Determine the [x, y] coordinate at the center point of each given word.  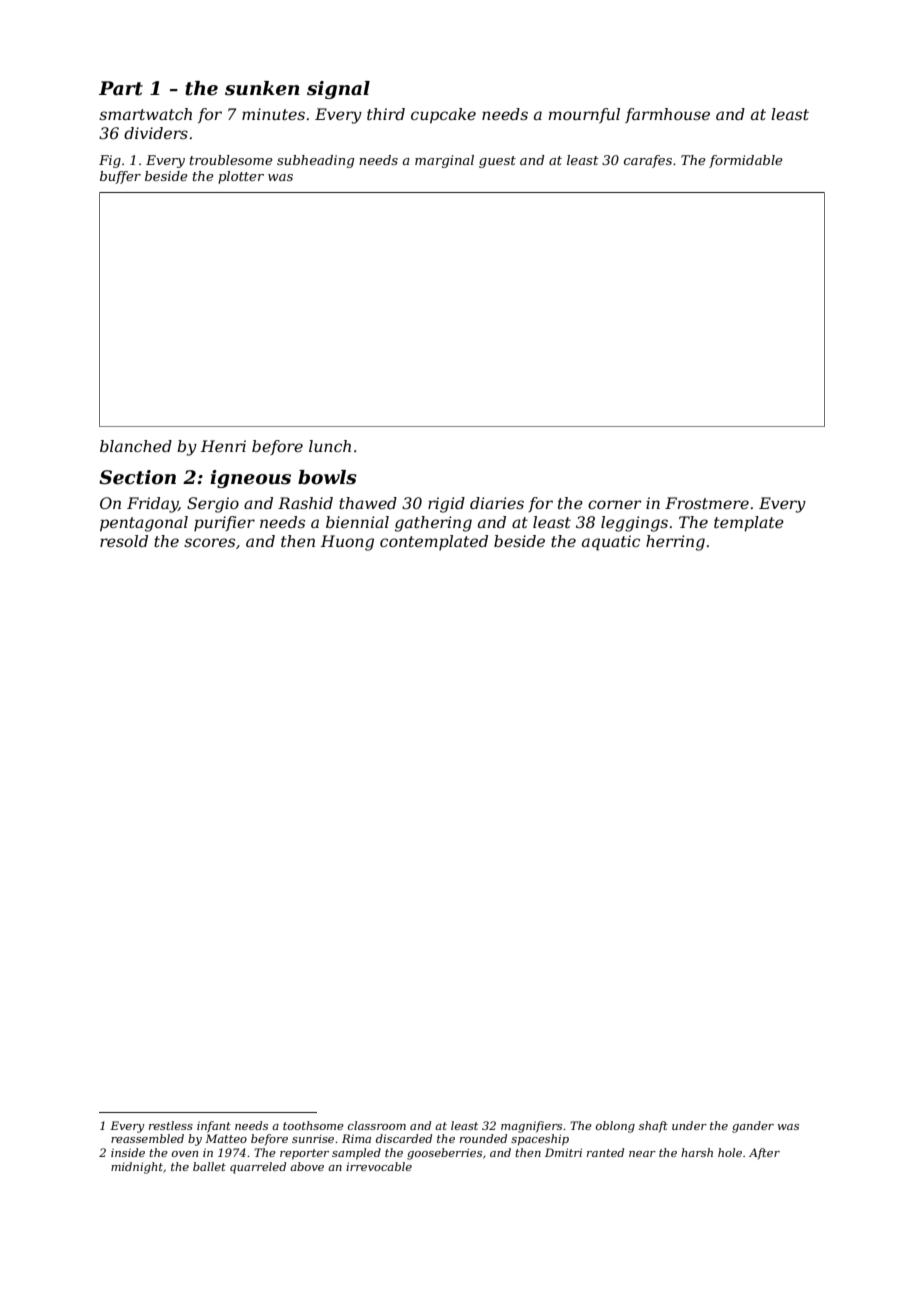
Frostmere [707, 503]
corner [615, 504]
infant [214, 1127]
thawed [368, 503]
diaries [497, 503]
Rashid [305, 503]
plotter [241, 177]
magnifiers [531, 1127]
